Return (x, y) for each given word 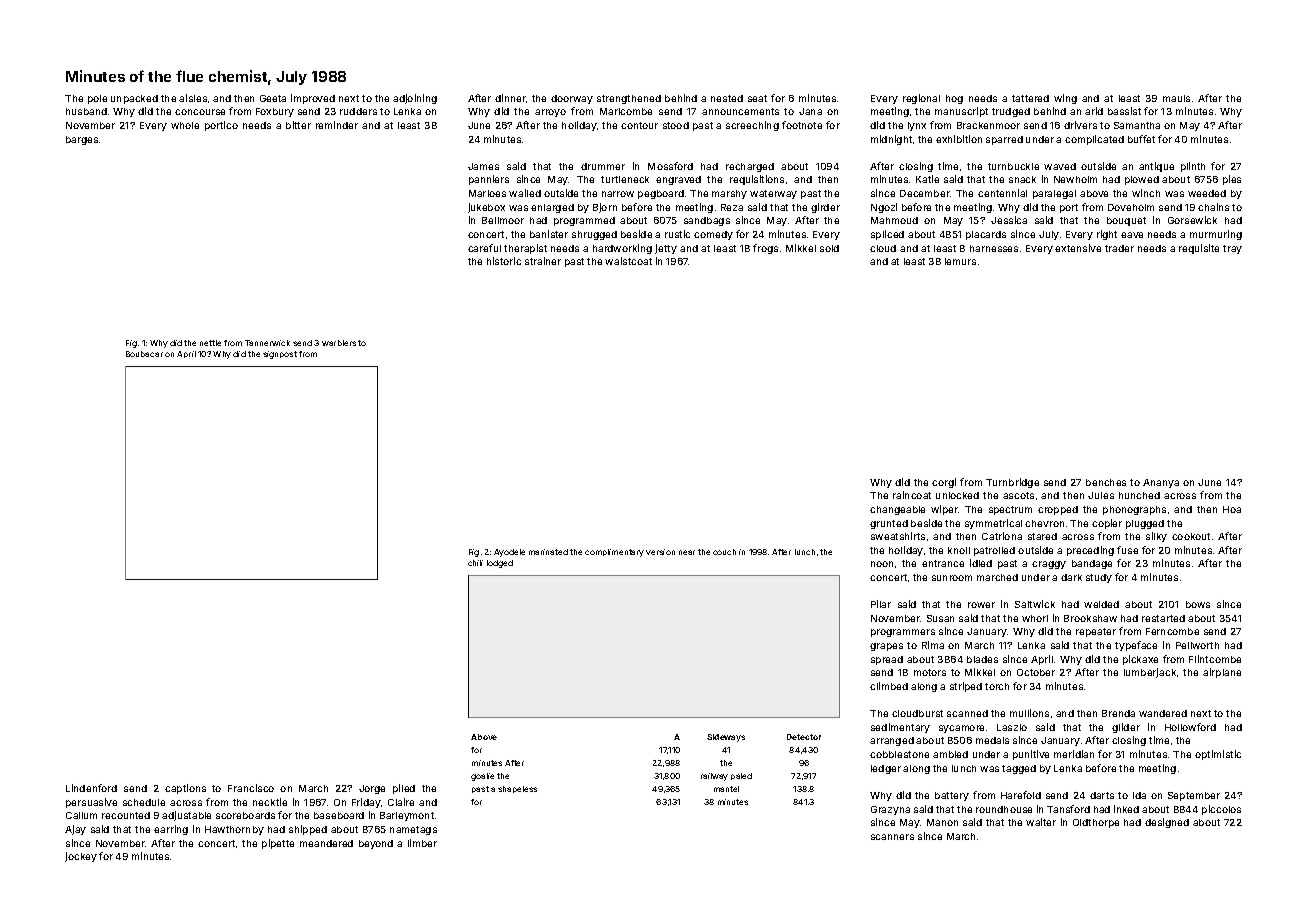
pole (97, 99)
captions (185, 789)
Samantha (1137, 125)
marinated (548, 552)
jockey (81, 857)
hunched (1139, 495)
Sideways (726, 738)
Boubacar (144, 354)
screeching (752, 126)
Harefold (1021, 795)
